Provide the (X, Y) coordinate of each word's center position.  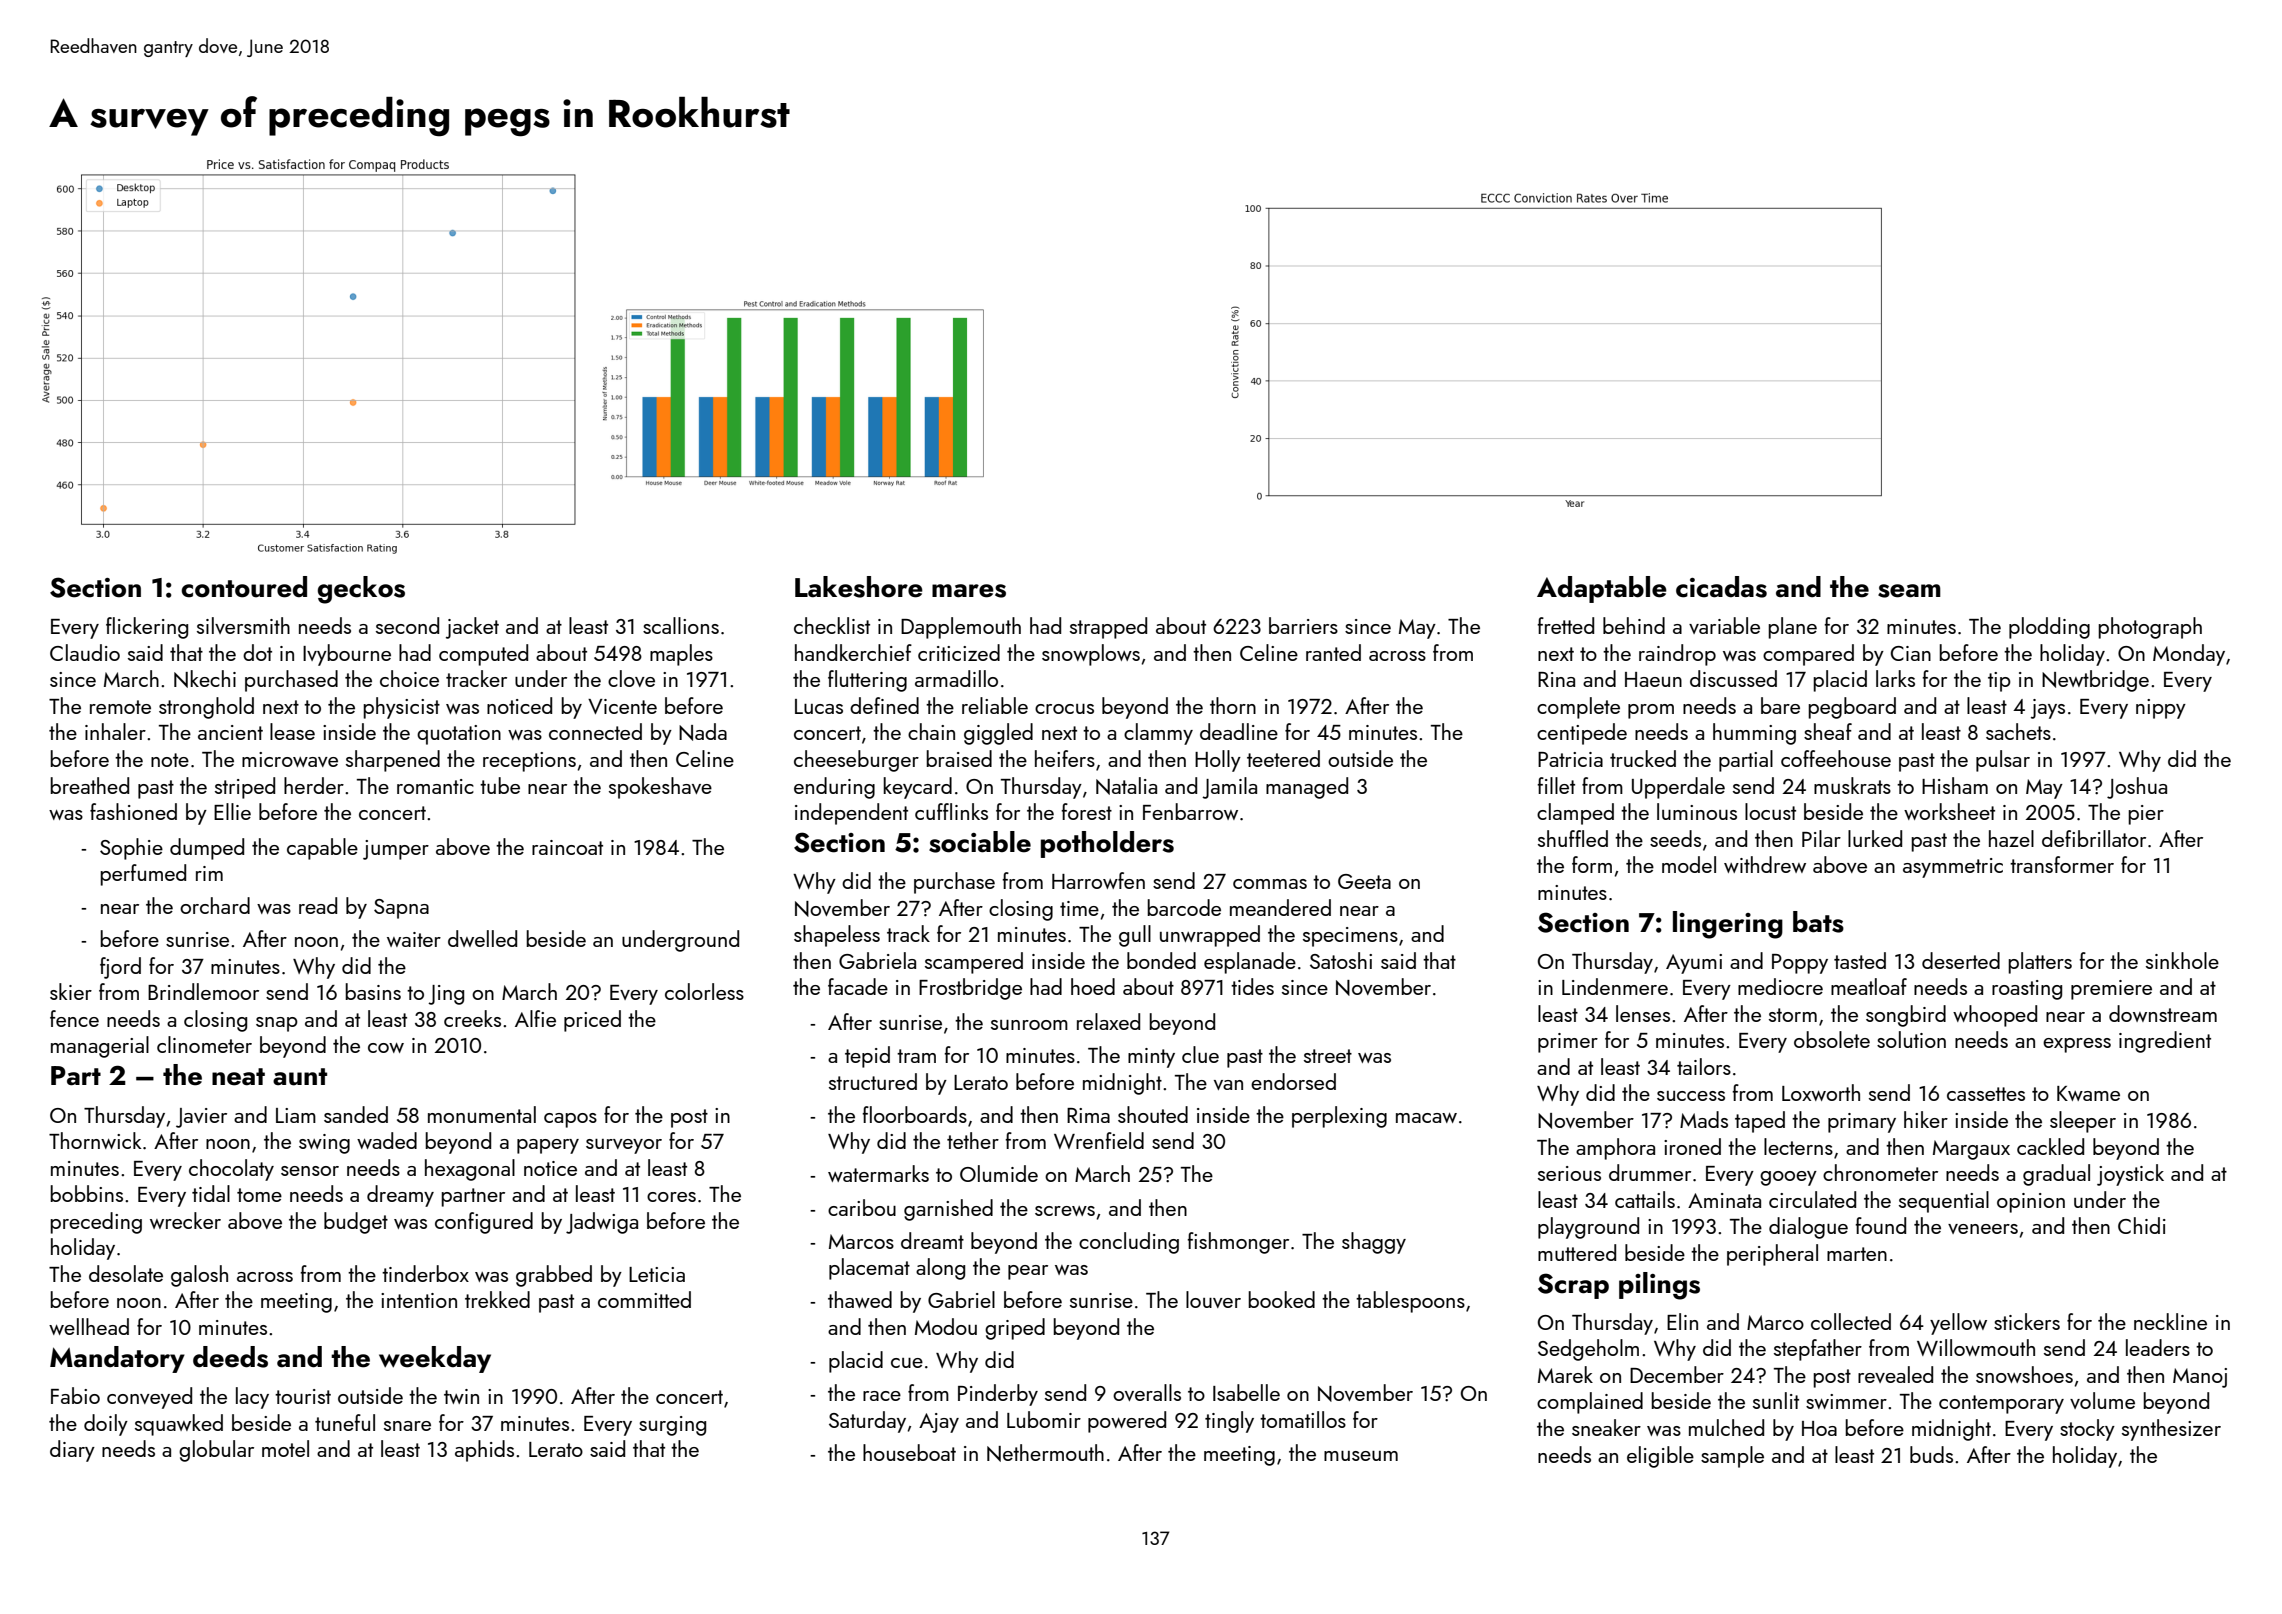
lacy (252, 1398)
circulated (1812, 1199)
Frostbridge (970, 989)
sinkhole (2182, 960)
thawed (860, 1299)
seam (1909, 591)
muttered (1577, 1252)
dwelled (482, 938)
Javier (201, 1118)
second (407, 625)
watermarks (878, 1173)
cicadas (1721, 587)
